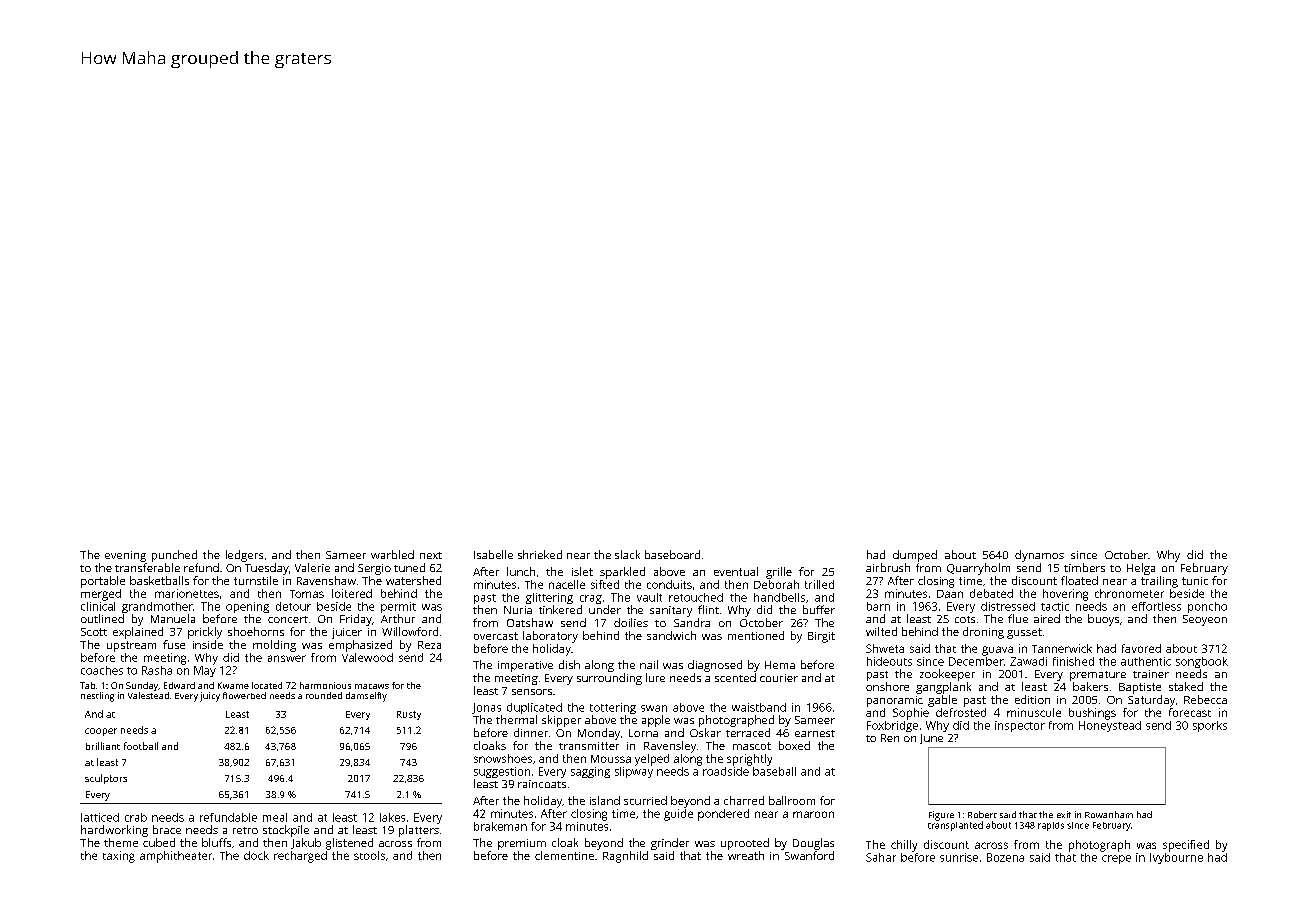 The image size is (1308, 924). What do you see at coordinates (540, 554) in the page?
I see `shrieked` at bounding box center [540, 554].
